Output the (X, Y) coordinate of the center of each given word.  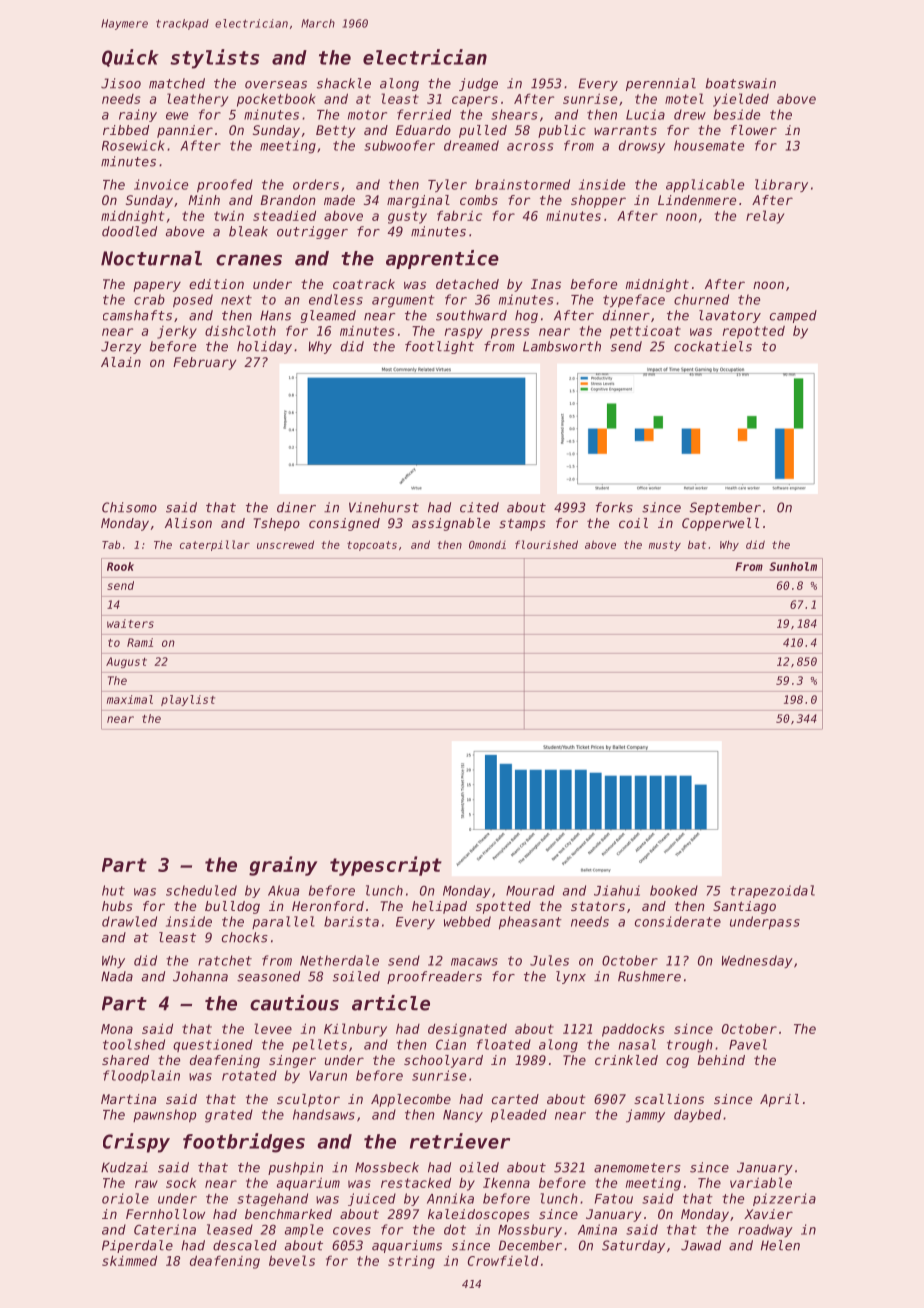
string (411, 1262)
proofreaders (434, 977)
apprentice (442, 259)
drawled (129, 921)
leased (230, 1229)
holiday (264, 347)
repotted (754, 332)
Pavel (748, 1044)
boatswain (741, 83)
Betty (335, 131)
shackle (344, 83)
